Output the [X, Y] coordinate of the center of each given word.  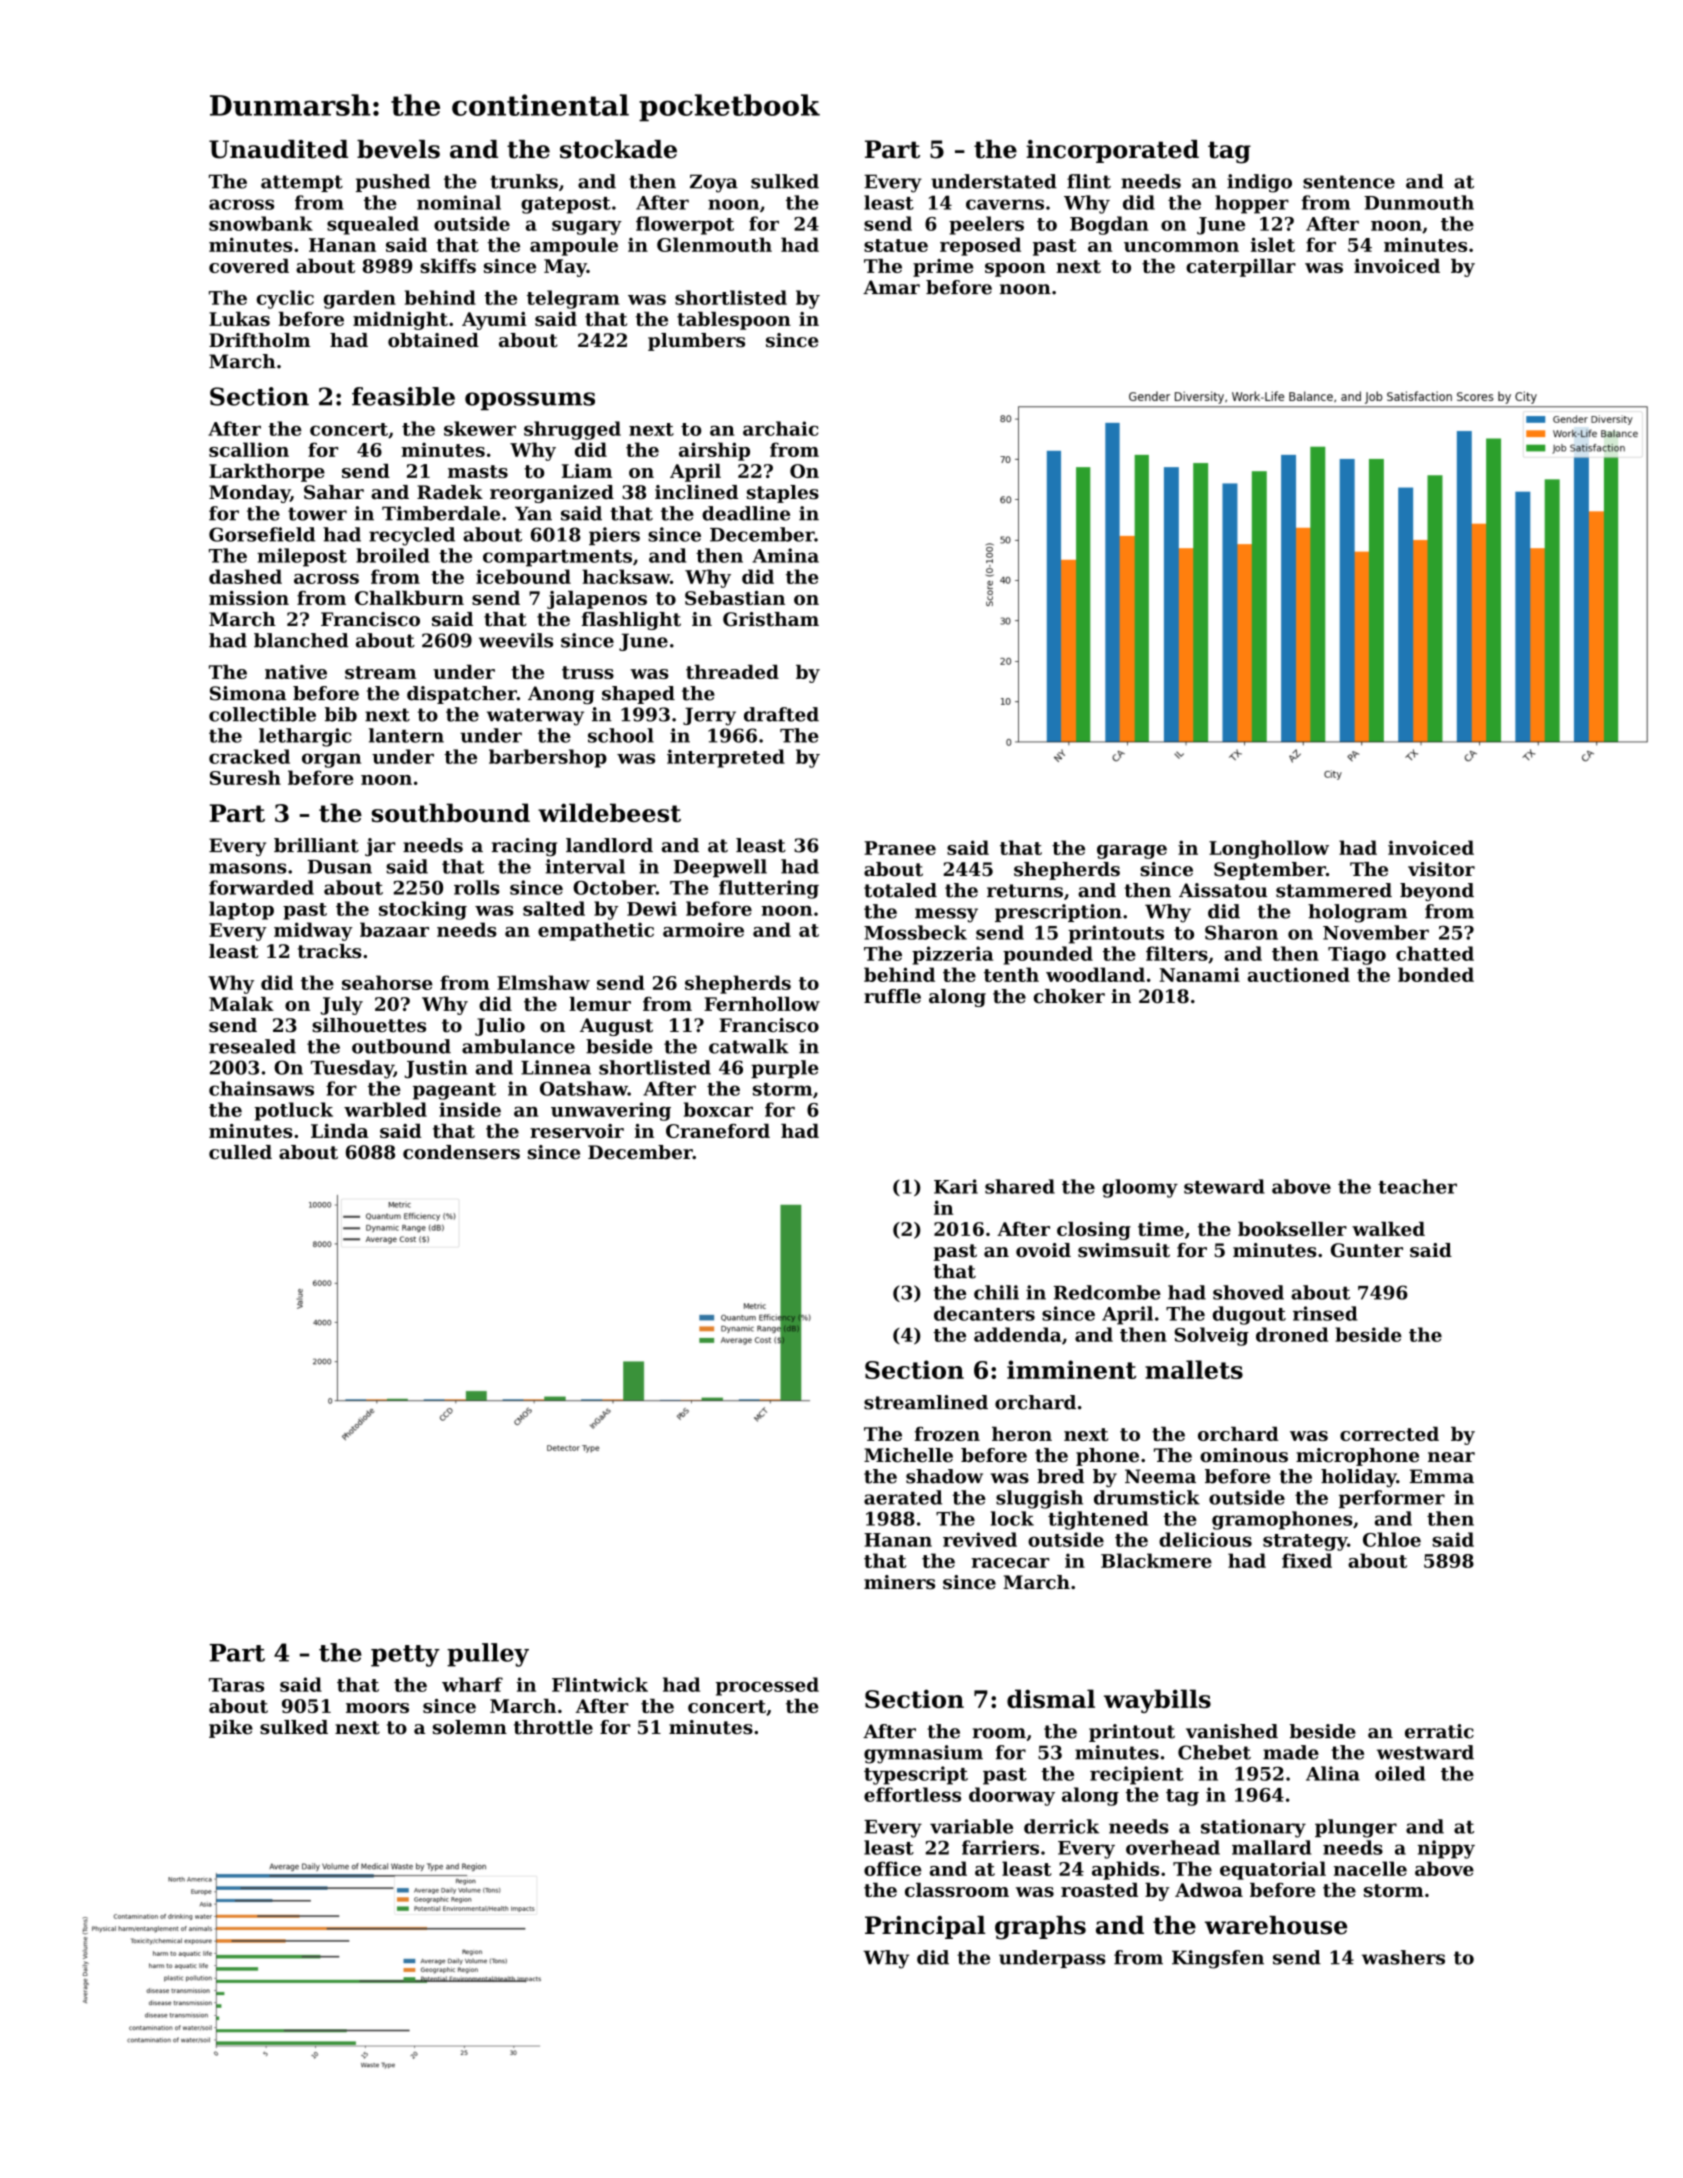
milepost [302, 557]
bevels [398, 149]
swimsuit [1124, 1250]
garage [1132, 852]
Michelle [908, 1455]
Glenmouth [714, 244]
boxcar [718, 1109]
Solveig [1212, 1336]
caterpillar [1241, 268]
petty [405, 1656]
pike [231, 1729]
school [621, 735]
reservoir [577, 1131]
